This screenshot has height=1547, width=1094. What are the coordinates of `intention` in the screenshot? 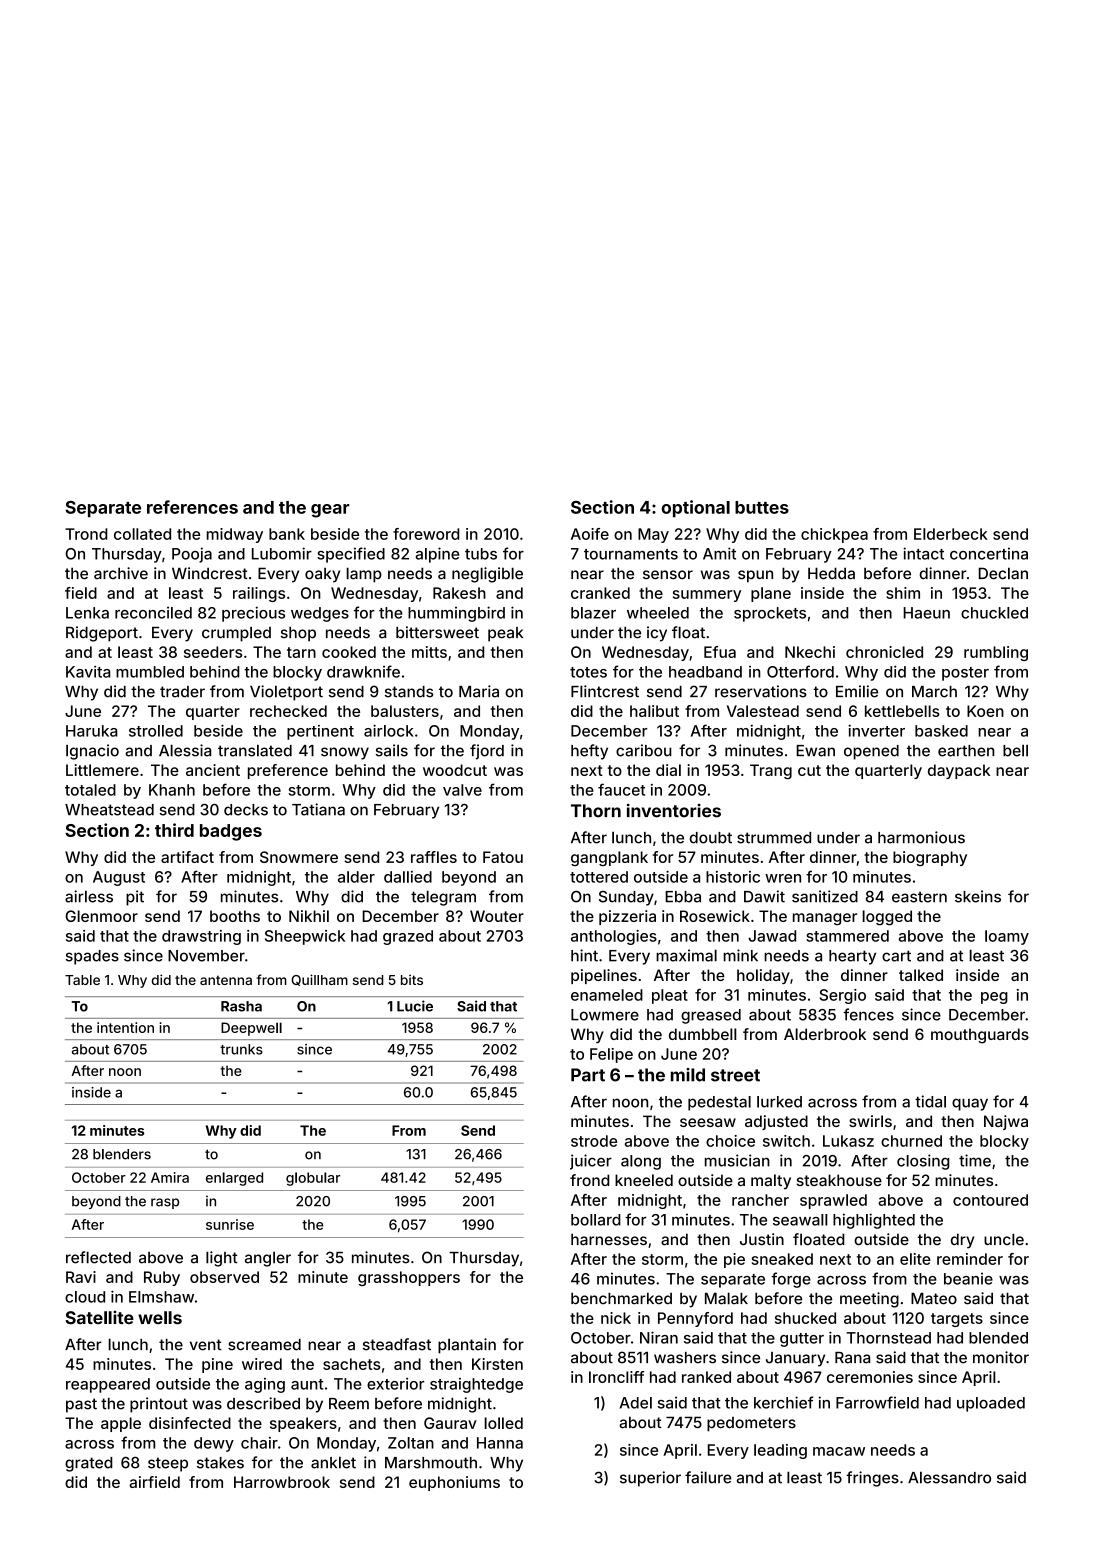 It's located at (125, 1027).
